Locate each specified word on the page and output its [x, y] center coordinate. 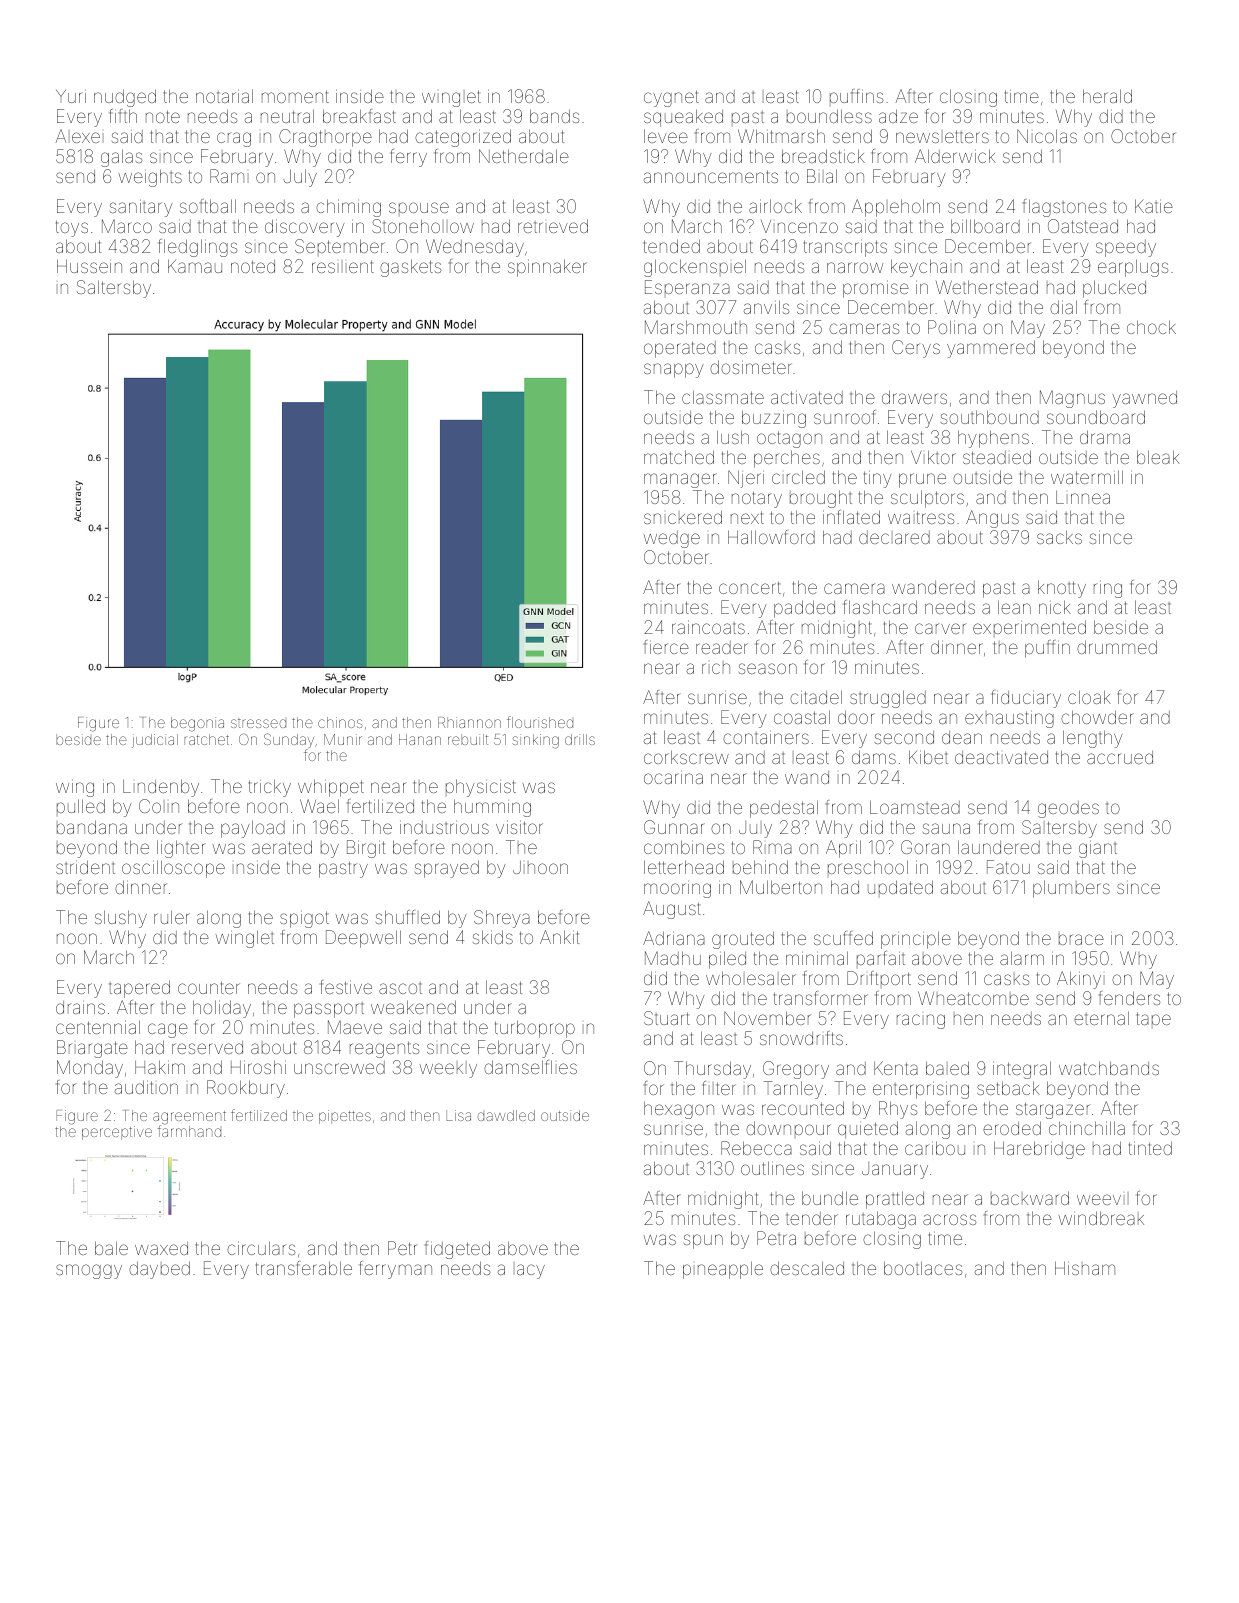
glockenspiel [695, 268]
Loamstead [915, 807]
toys [72, 228]
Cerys [916, 349]
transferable [304, 1268]
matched [679, 457]
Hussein [89, 266]
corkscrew [686, 757]
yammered [991, 349]
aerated [282, 847]
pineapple [723, 1270]
